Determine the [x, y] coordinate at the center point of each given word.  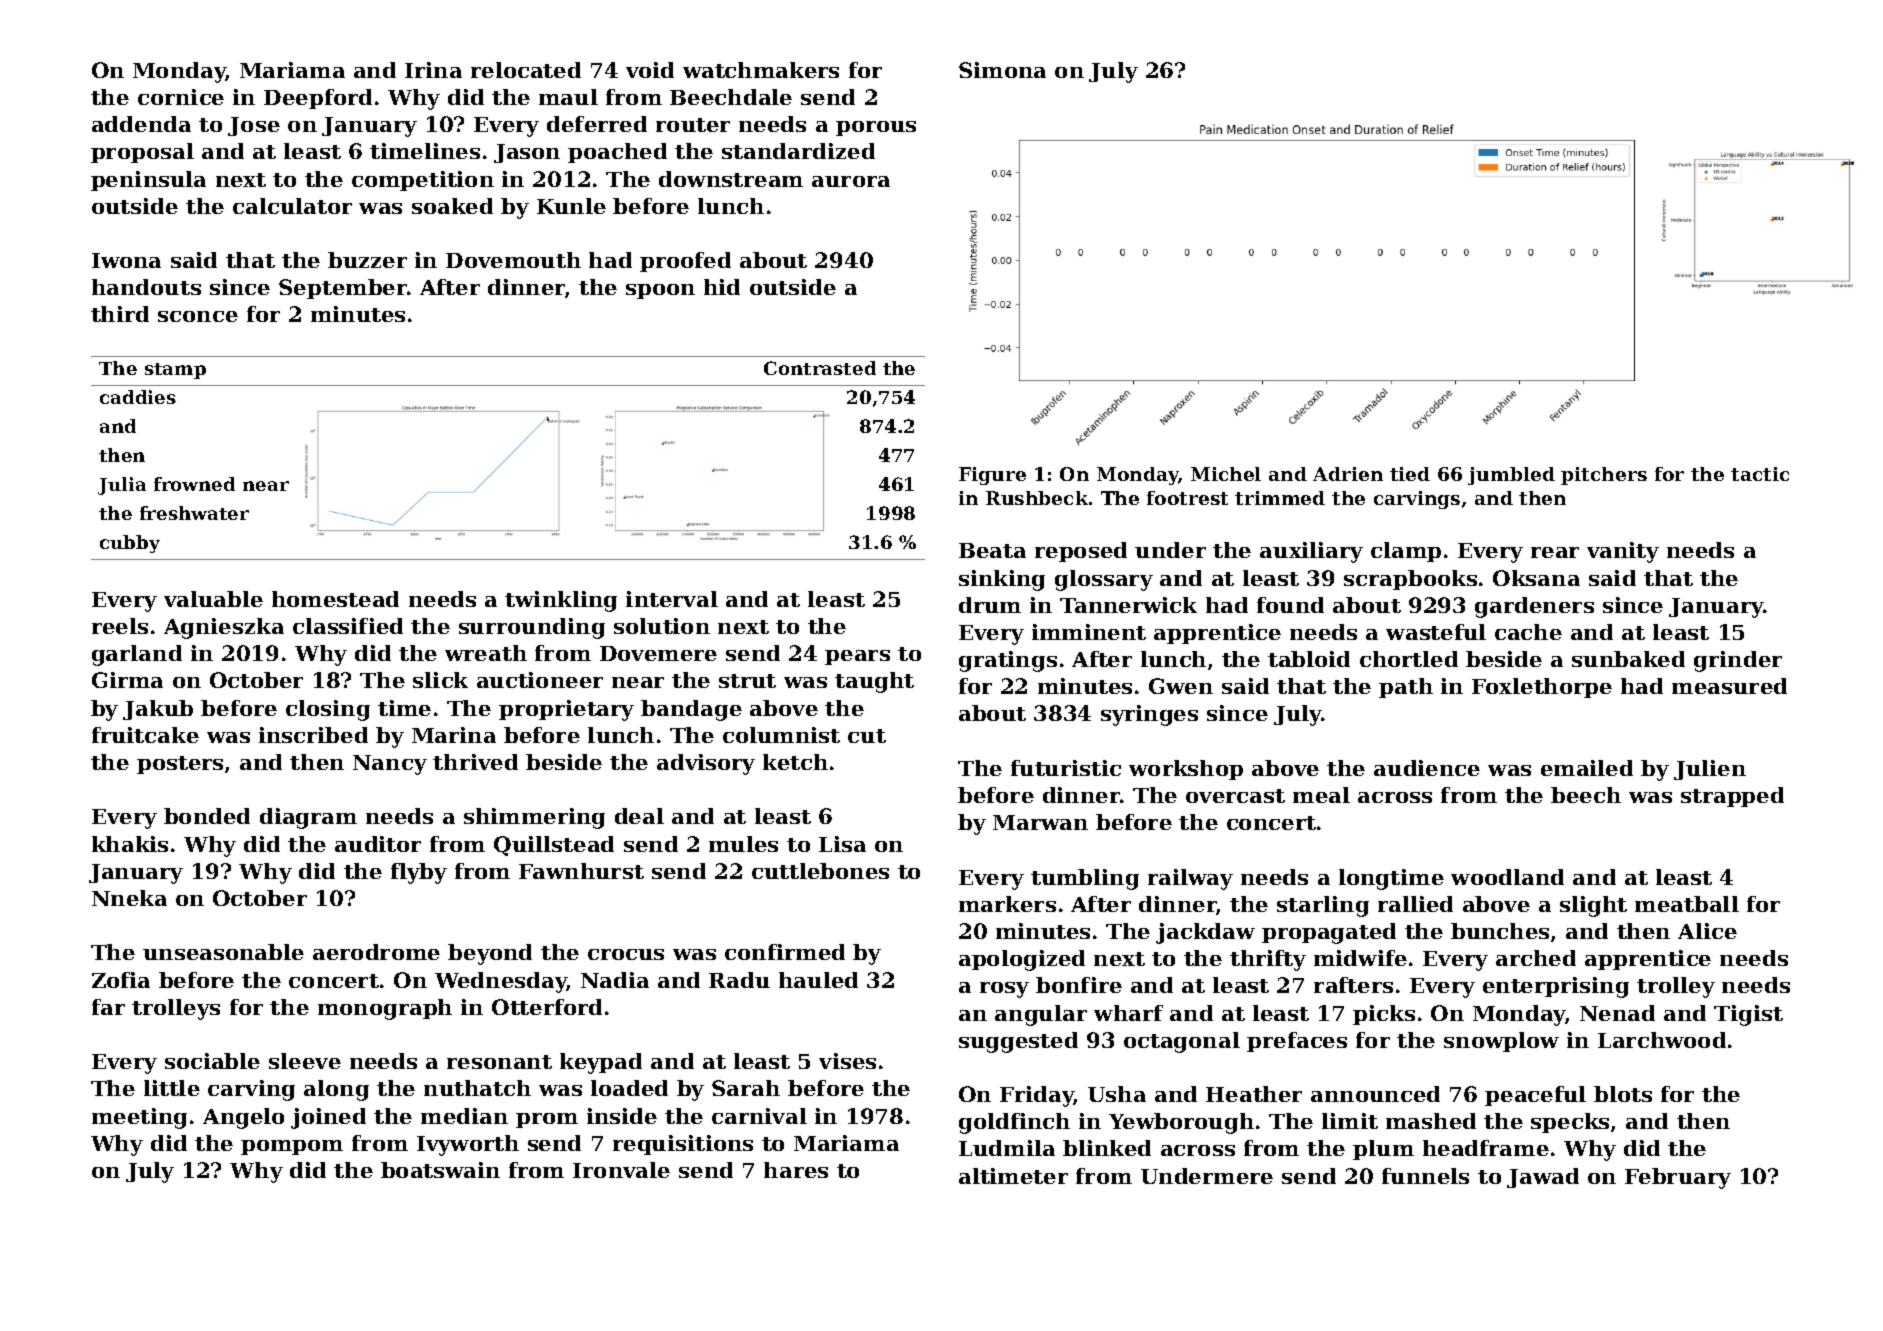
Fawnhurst [581, 871]
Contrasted [820, 368]
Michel [1226, 474]
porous [876, 128]
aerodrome [376, 952]
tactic [1760, 474]
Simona [1002, 70]
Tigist [1748, 1015]
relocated [526, 70]
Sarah [746, 1088]
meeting [139, 1118]
